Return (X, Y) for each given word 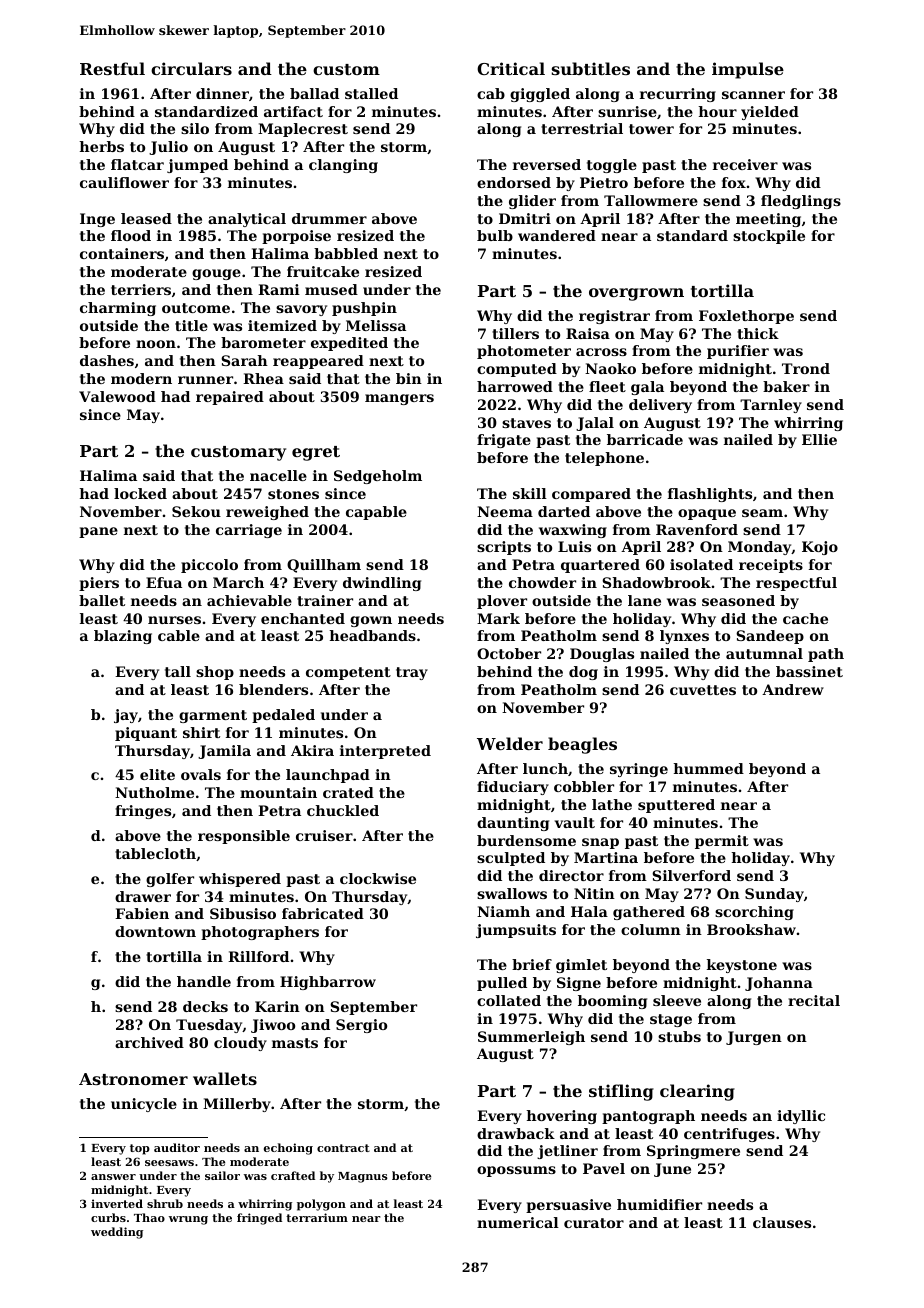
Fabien (142, 913)
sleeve (677, 1000)
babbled (346, 253)
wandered (557, 235)
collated (509, 1000)
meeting (768, 220)
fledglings (801, 202)
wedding (117, 1233)
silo (195, 128)
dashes (107, 360)
